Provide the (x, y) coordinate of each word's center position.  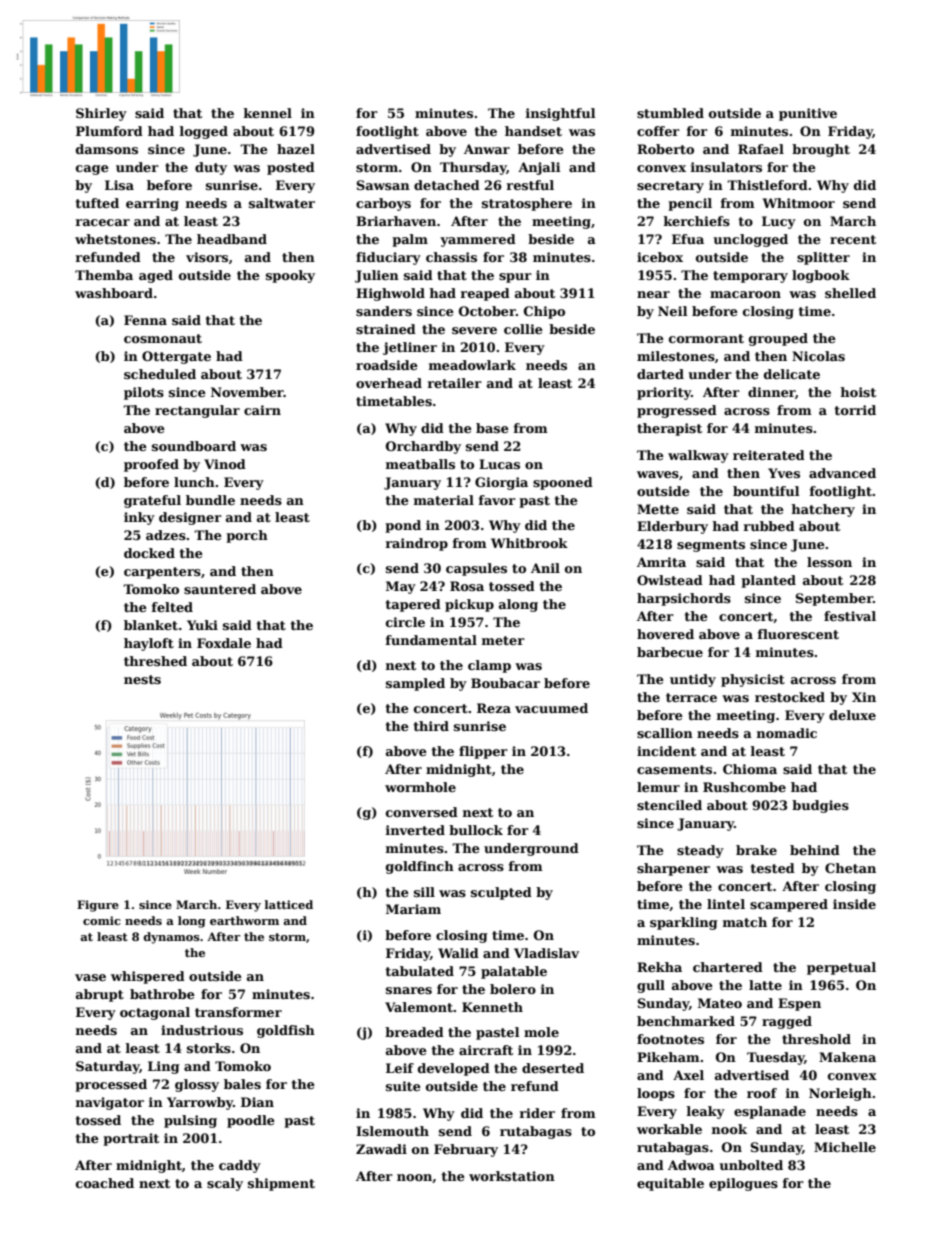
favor (497, 500)
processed (111, 1085)
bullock (476, 830)
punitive (808, 114)
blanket (151, 625)
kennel (268, 113)
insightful (560, 114)
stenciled (669, 805)
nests (142, 679)
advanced (842, 473)
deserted (553, 1068)
